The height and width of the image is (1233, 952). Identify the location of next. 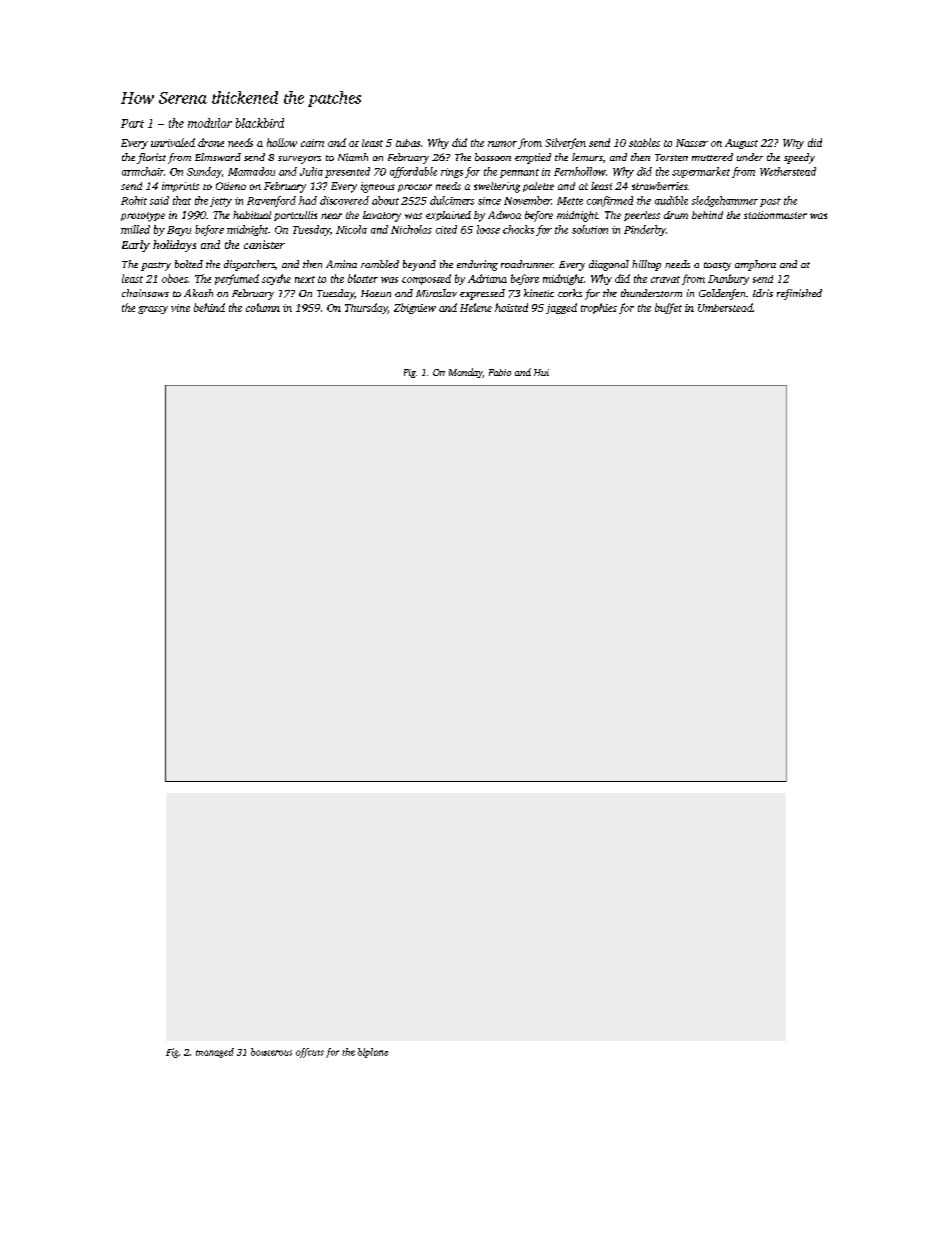
(305, 279).
